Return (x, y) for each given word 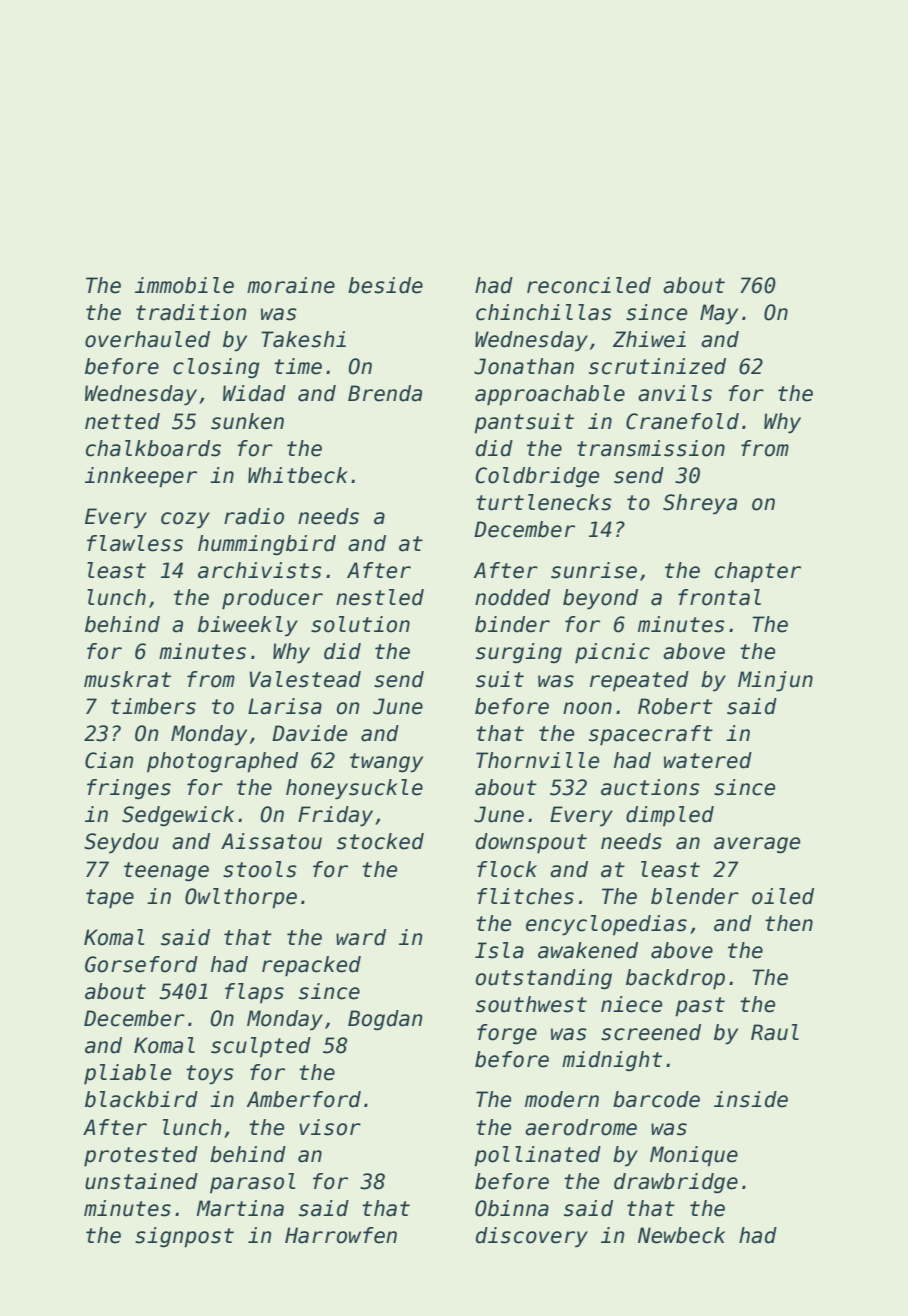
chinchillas (544, 312)
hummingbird (267, 545)
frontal (719, 597)
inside (751, 1099)
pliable (127, 1074)
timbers (153, 706)
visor (330, 1127)
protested (141, 1156)
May (719, 314)
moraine (291, 285)
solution (360, 624)
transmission (651, 448)
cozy (185, 520)
